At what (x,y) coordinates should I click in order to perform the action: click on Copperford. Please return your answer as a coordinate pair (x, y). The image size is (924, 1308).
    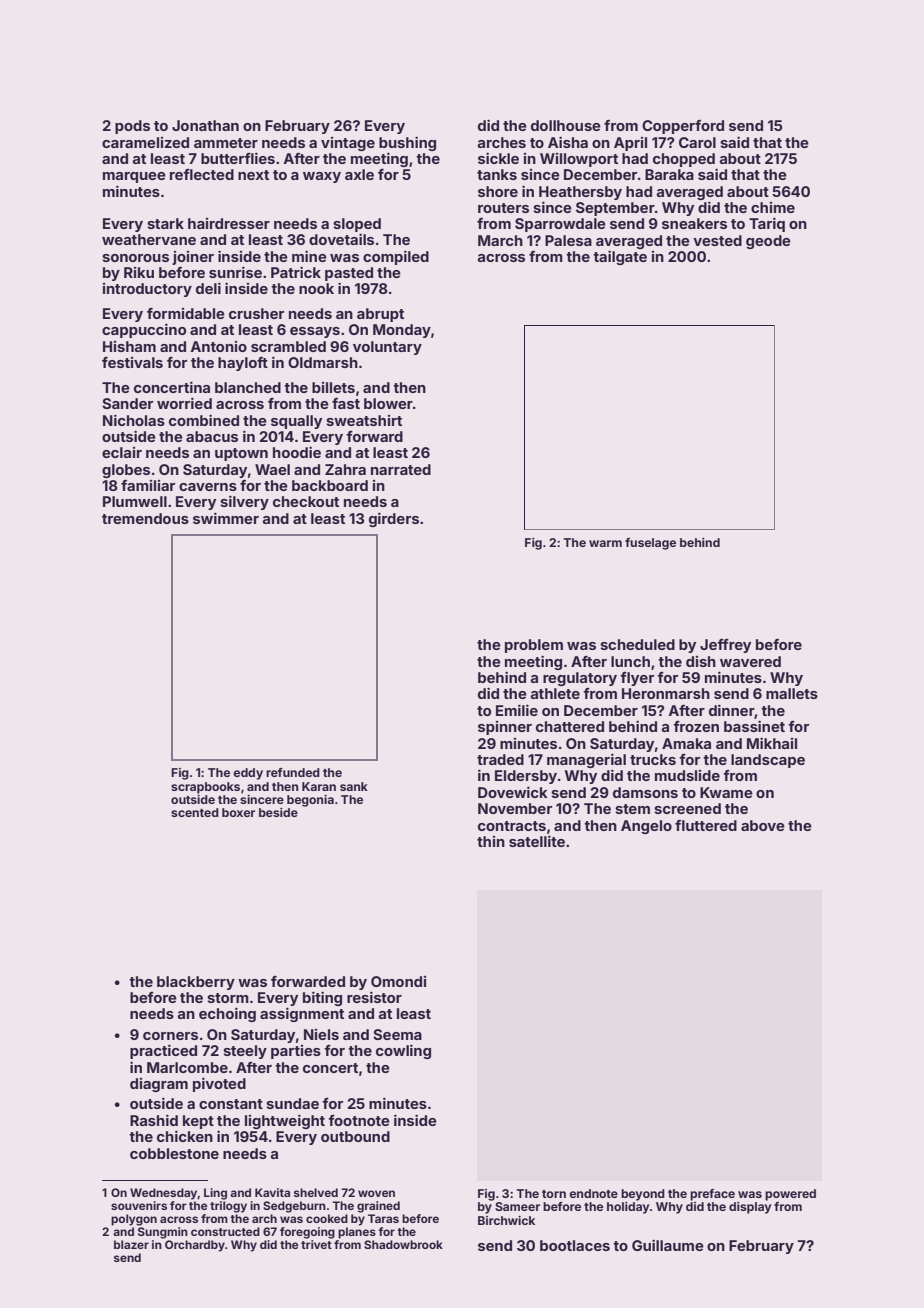
    Looking at the image, I should click on (683, 127).
